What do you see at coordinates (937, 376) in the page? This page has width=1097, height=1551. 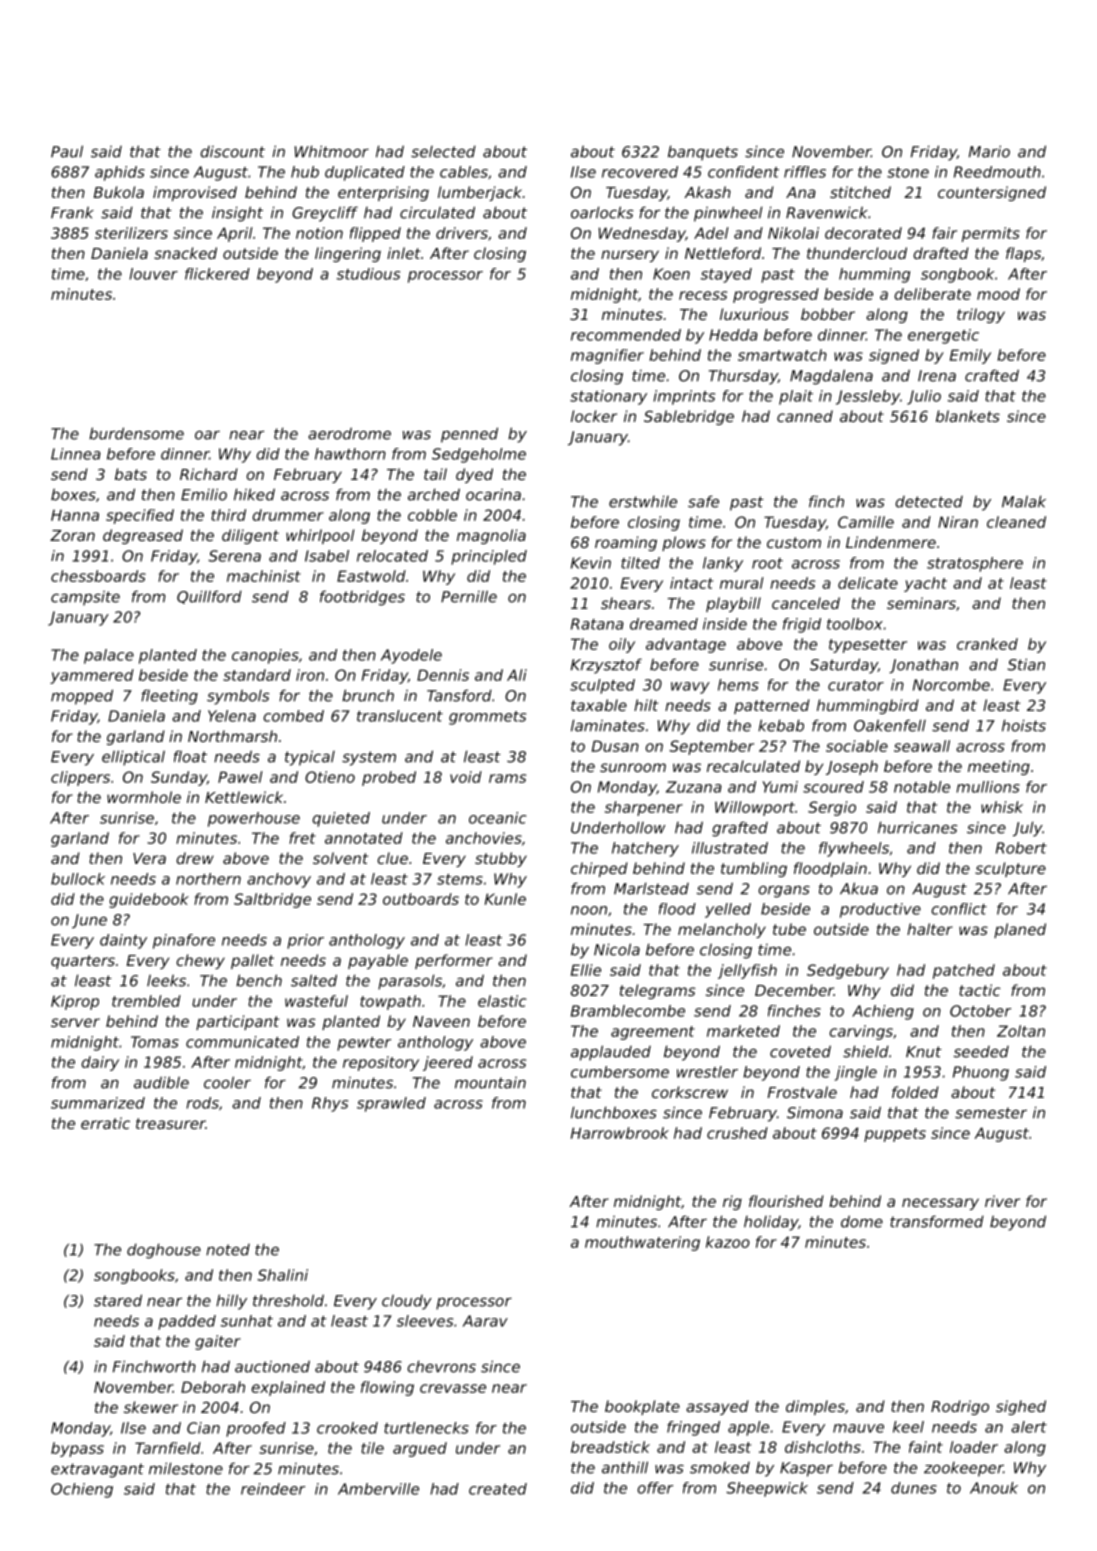 I see `Irena` at bounding box center [937, 376].
